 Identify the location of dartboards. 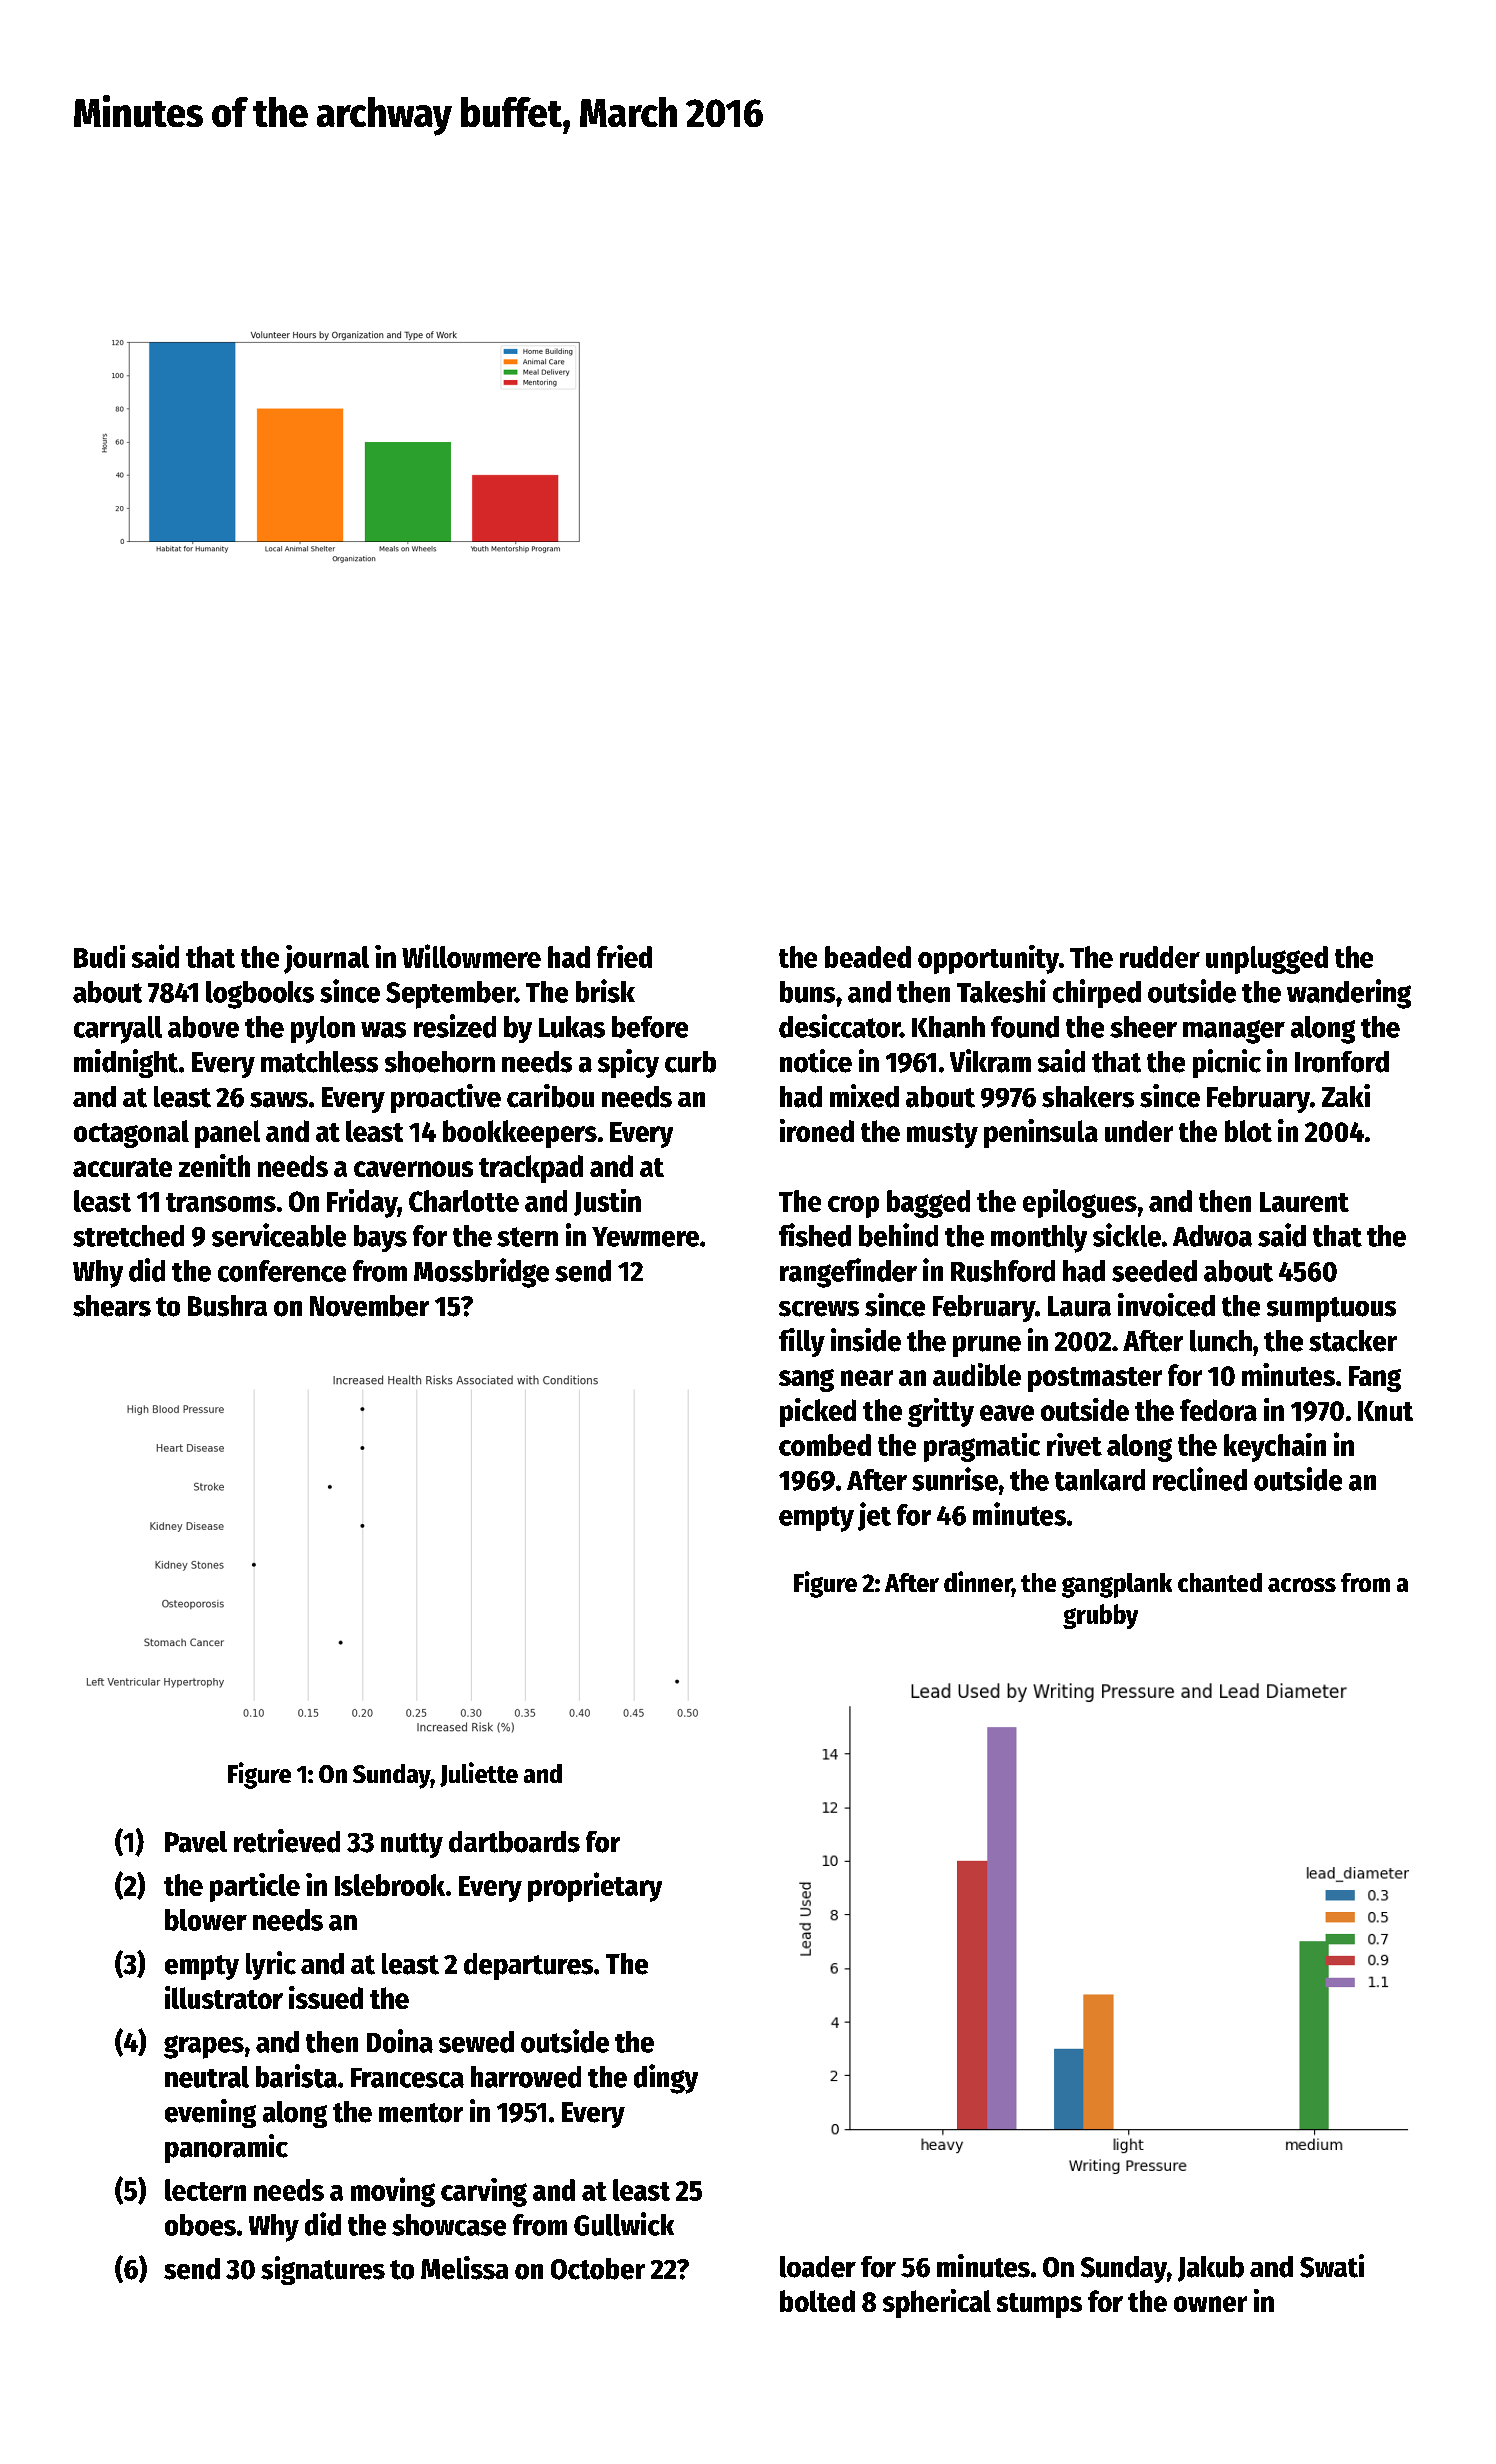
(514, 1842).
